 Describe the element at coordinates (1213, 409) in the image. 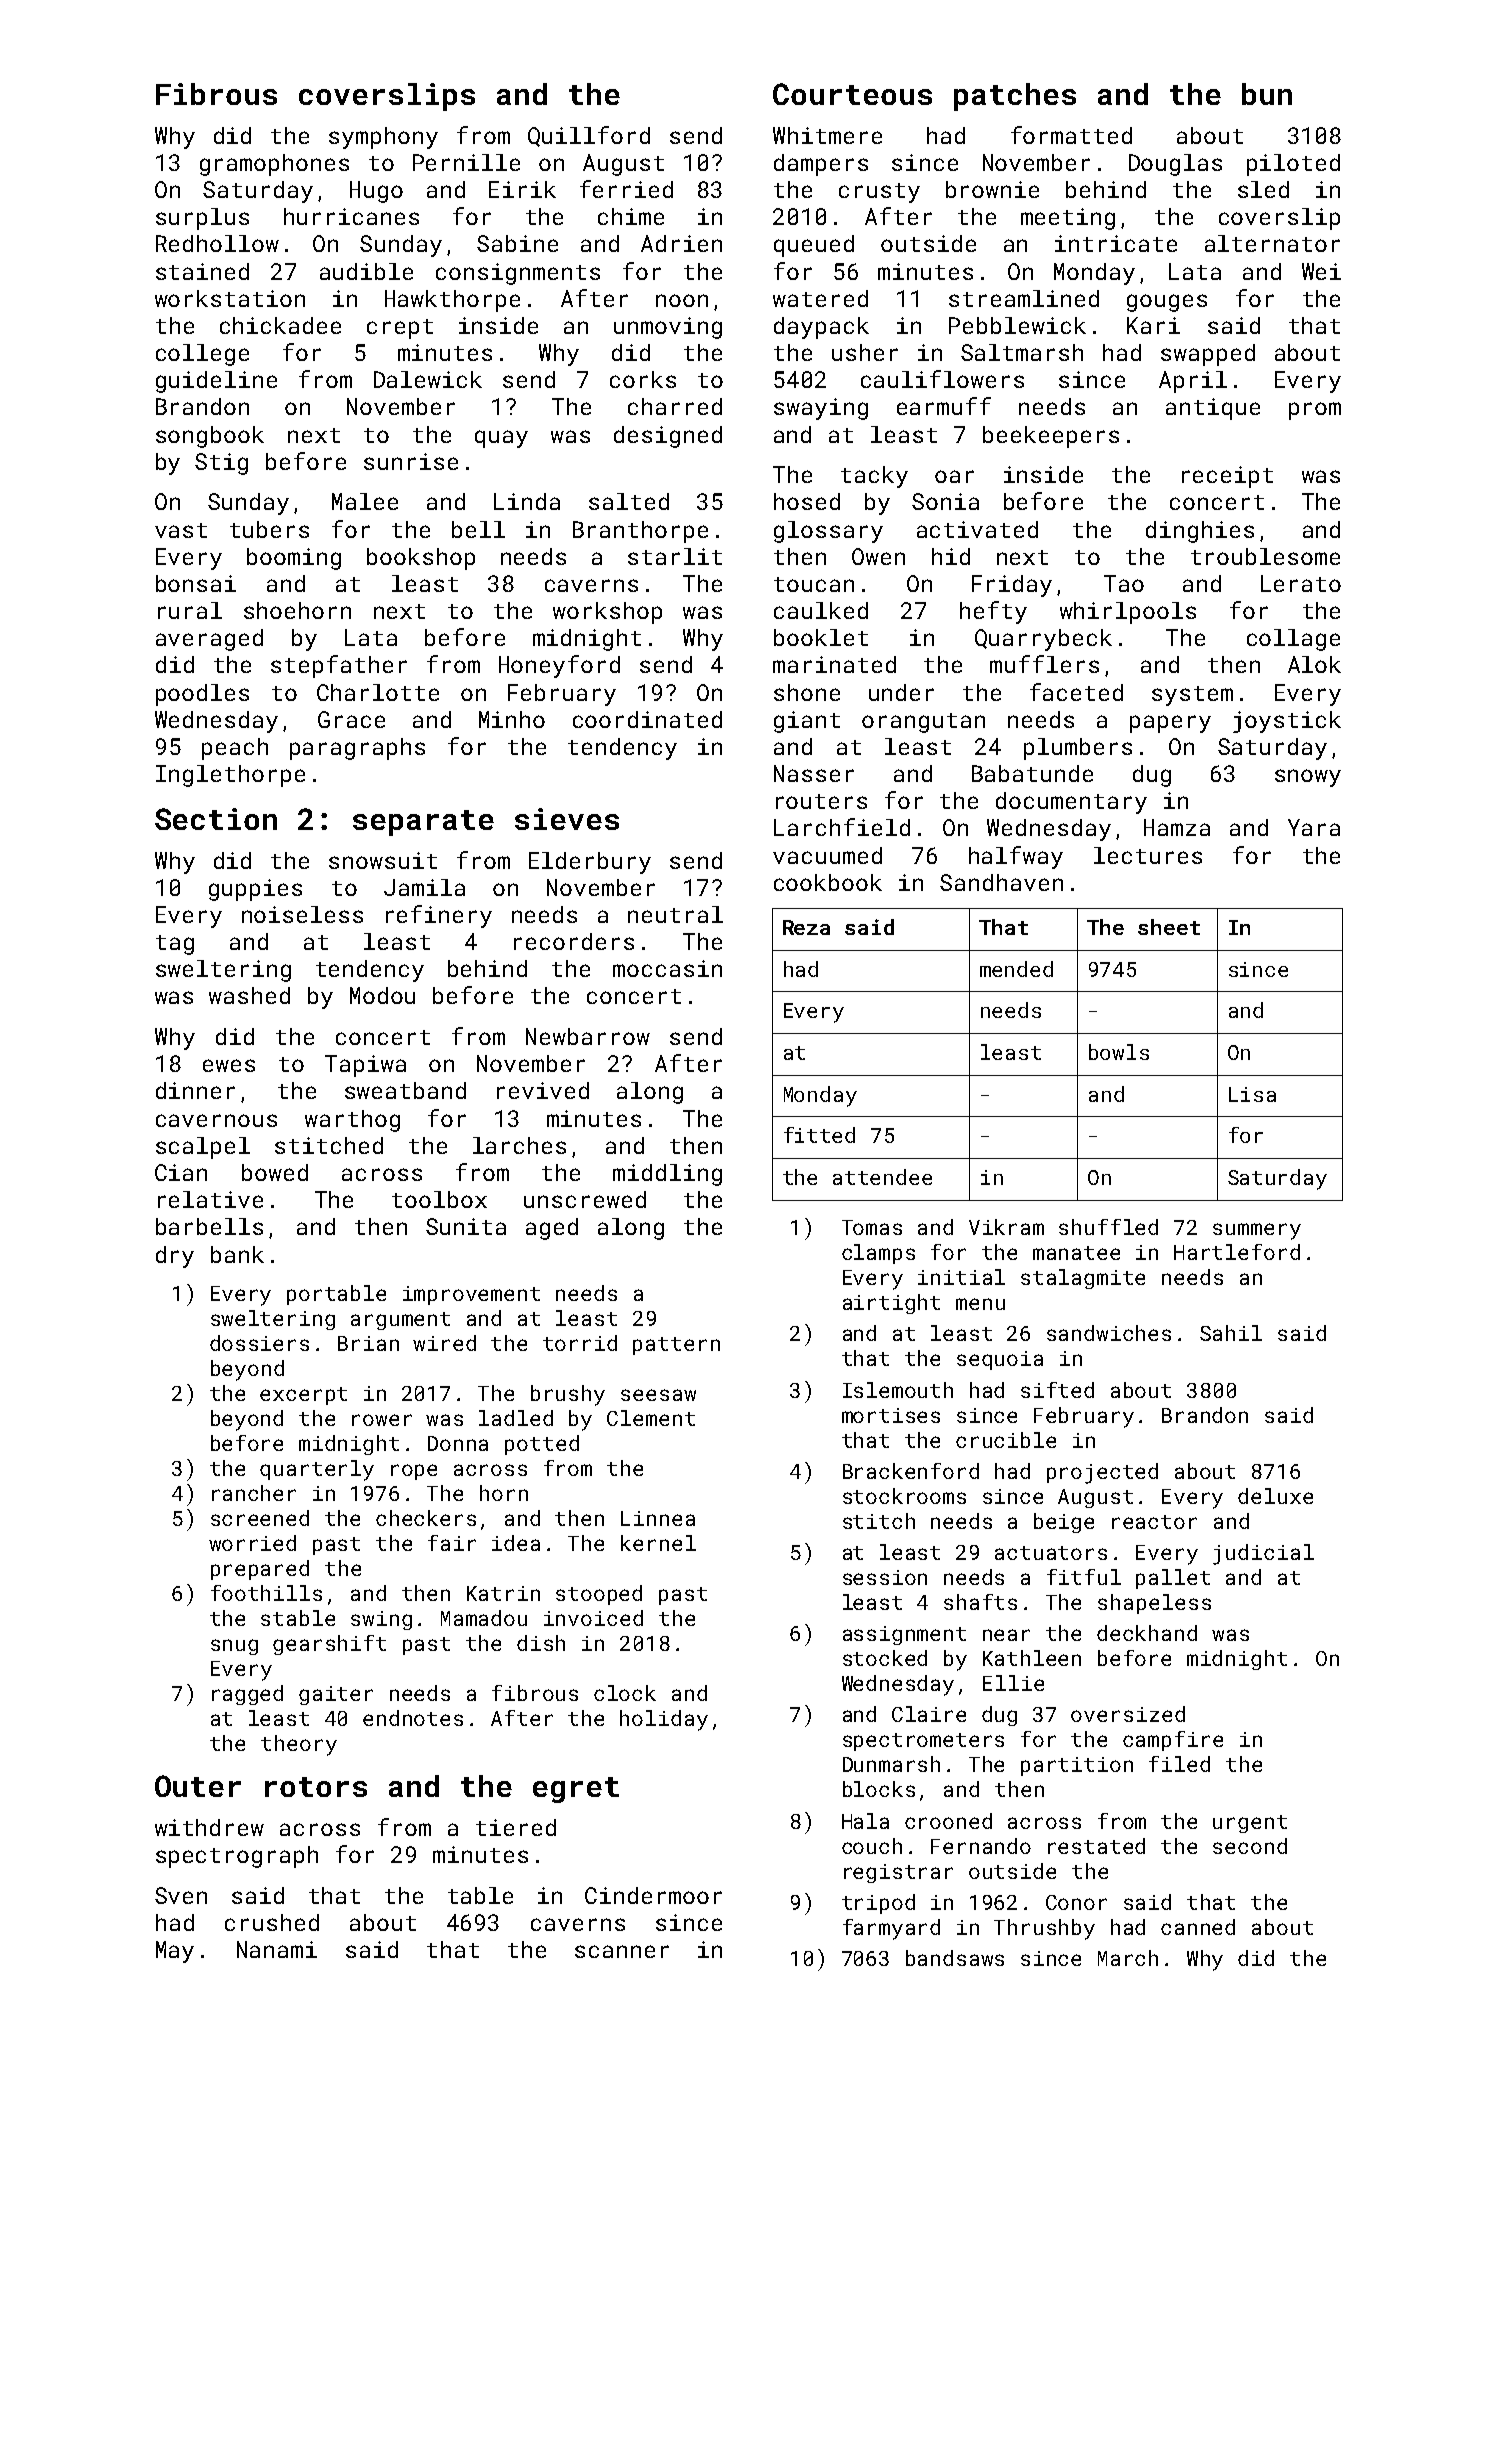

I see `antique` at that location.
